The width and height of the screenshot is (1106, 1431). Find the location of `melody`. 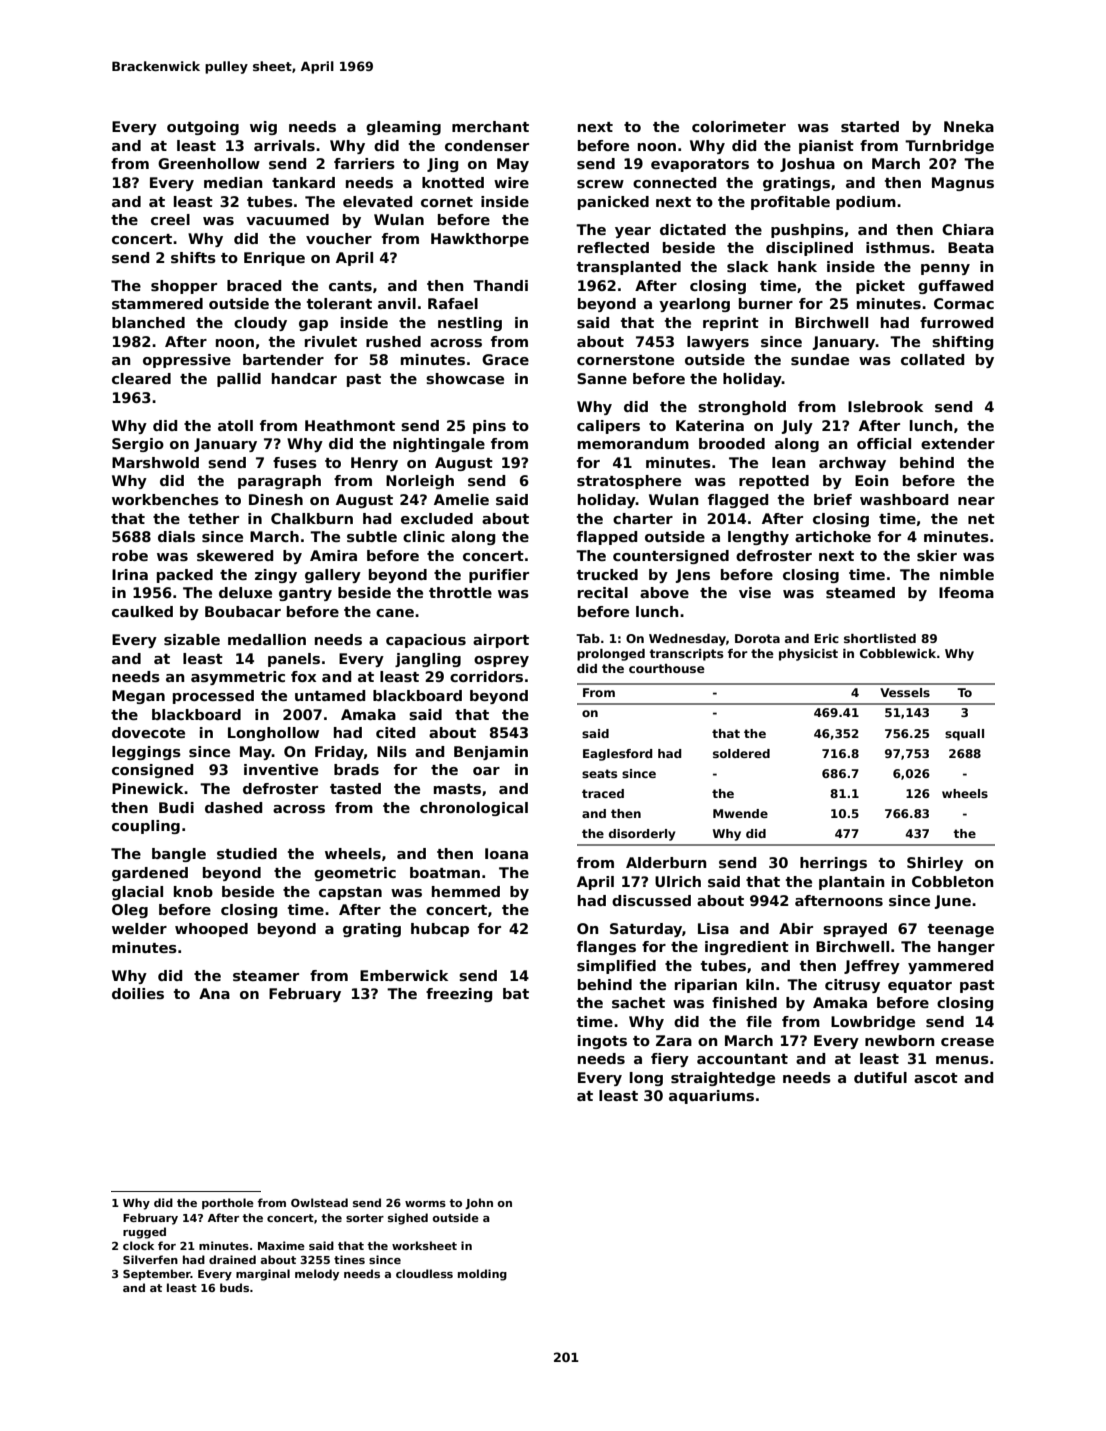

melody is located at coordinates (317, 1275).
